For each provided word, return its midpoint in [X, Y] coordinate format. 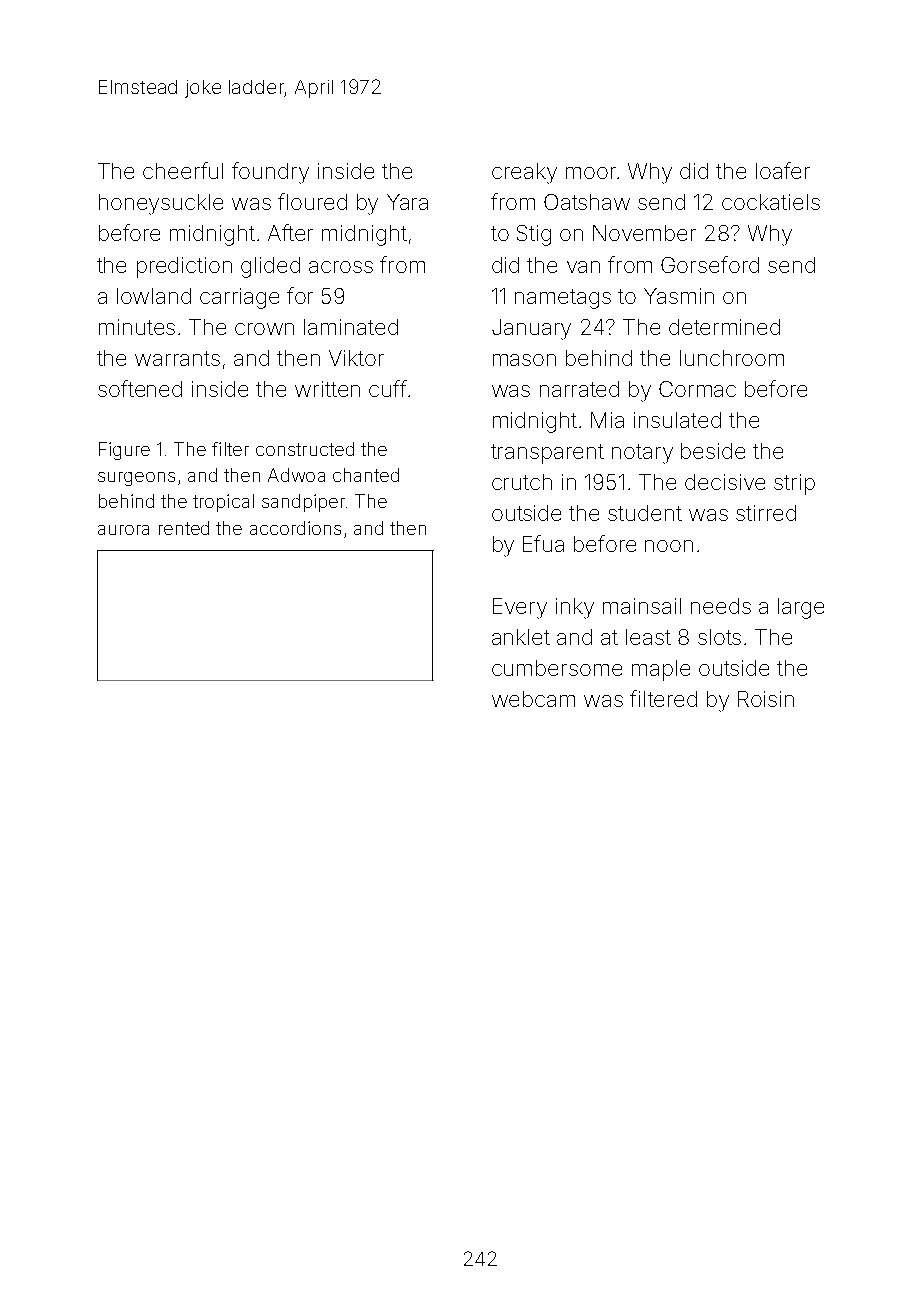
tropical [223, 503]
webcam [533, 699]
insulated [677, 420]
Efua [543, 543]
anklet [521, 637]
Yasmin [679, 296]
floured [312, 201]
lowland [154, 296]
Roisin [766, 699]
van [583, 267]
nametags [563, 299]
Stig [534, 235]
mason [524, 360]
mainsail [642, 606]
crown [264, 329]
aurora [123, 530]
